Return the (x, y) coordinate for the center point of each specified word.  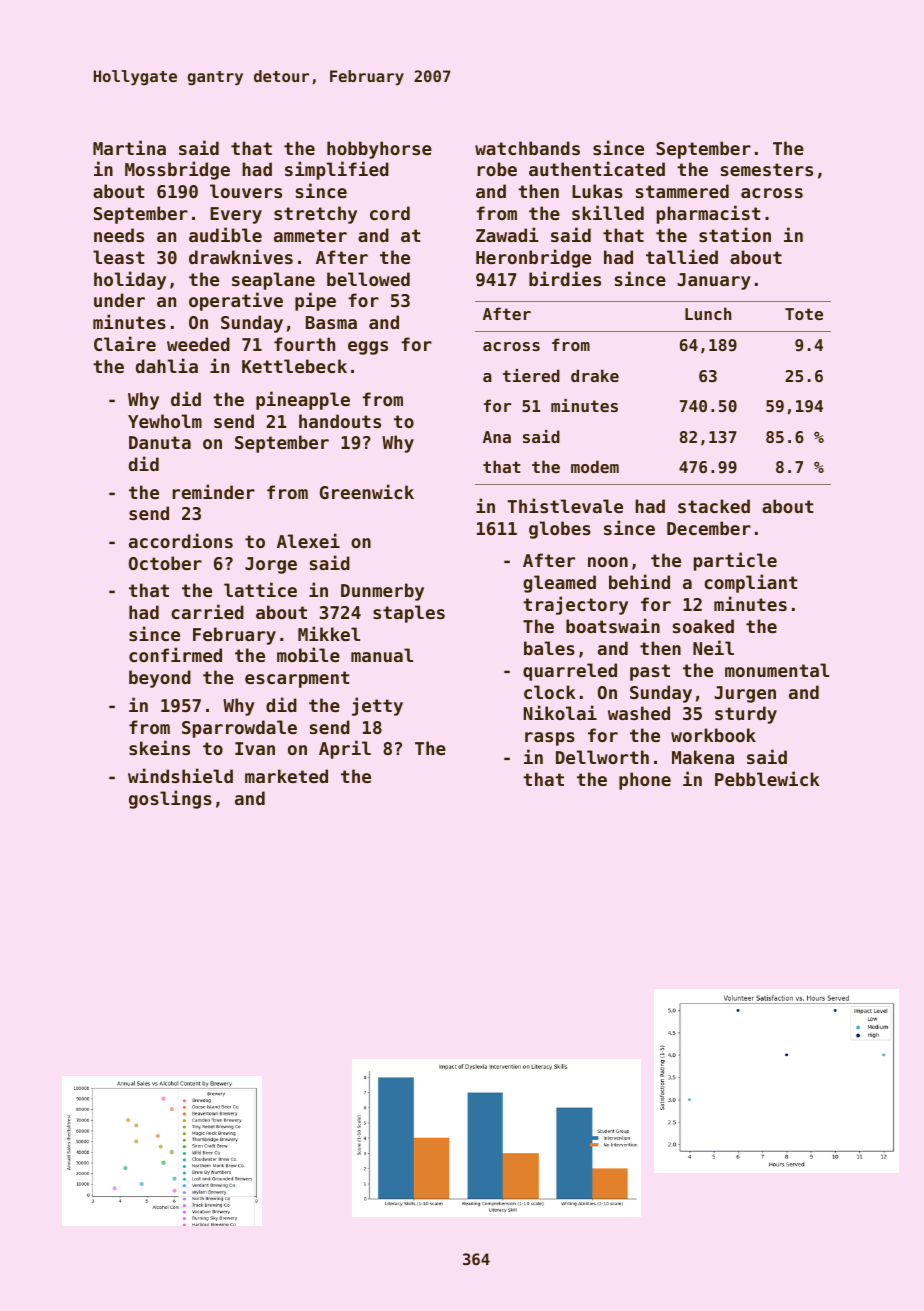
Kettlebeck (294, 366)
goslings (170, 799)
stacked (714, 506)
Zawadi (507, 234)
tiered (531, 375)
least (118, 257)
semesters (767, 169)
